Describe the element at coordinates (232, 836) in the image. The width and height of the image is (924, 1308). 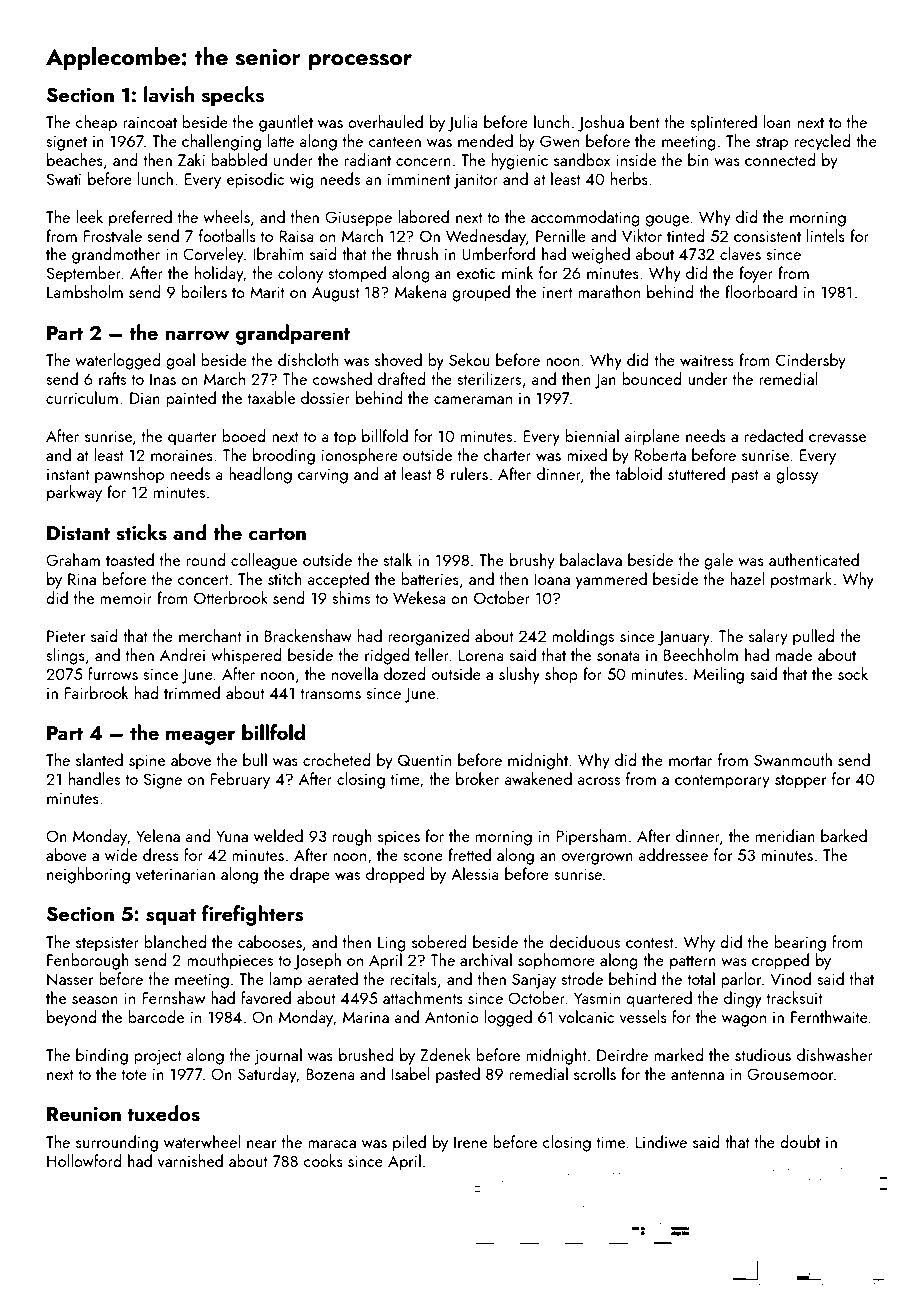
I see `Yuna` at that location.
